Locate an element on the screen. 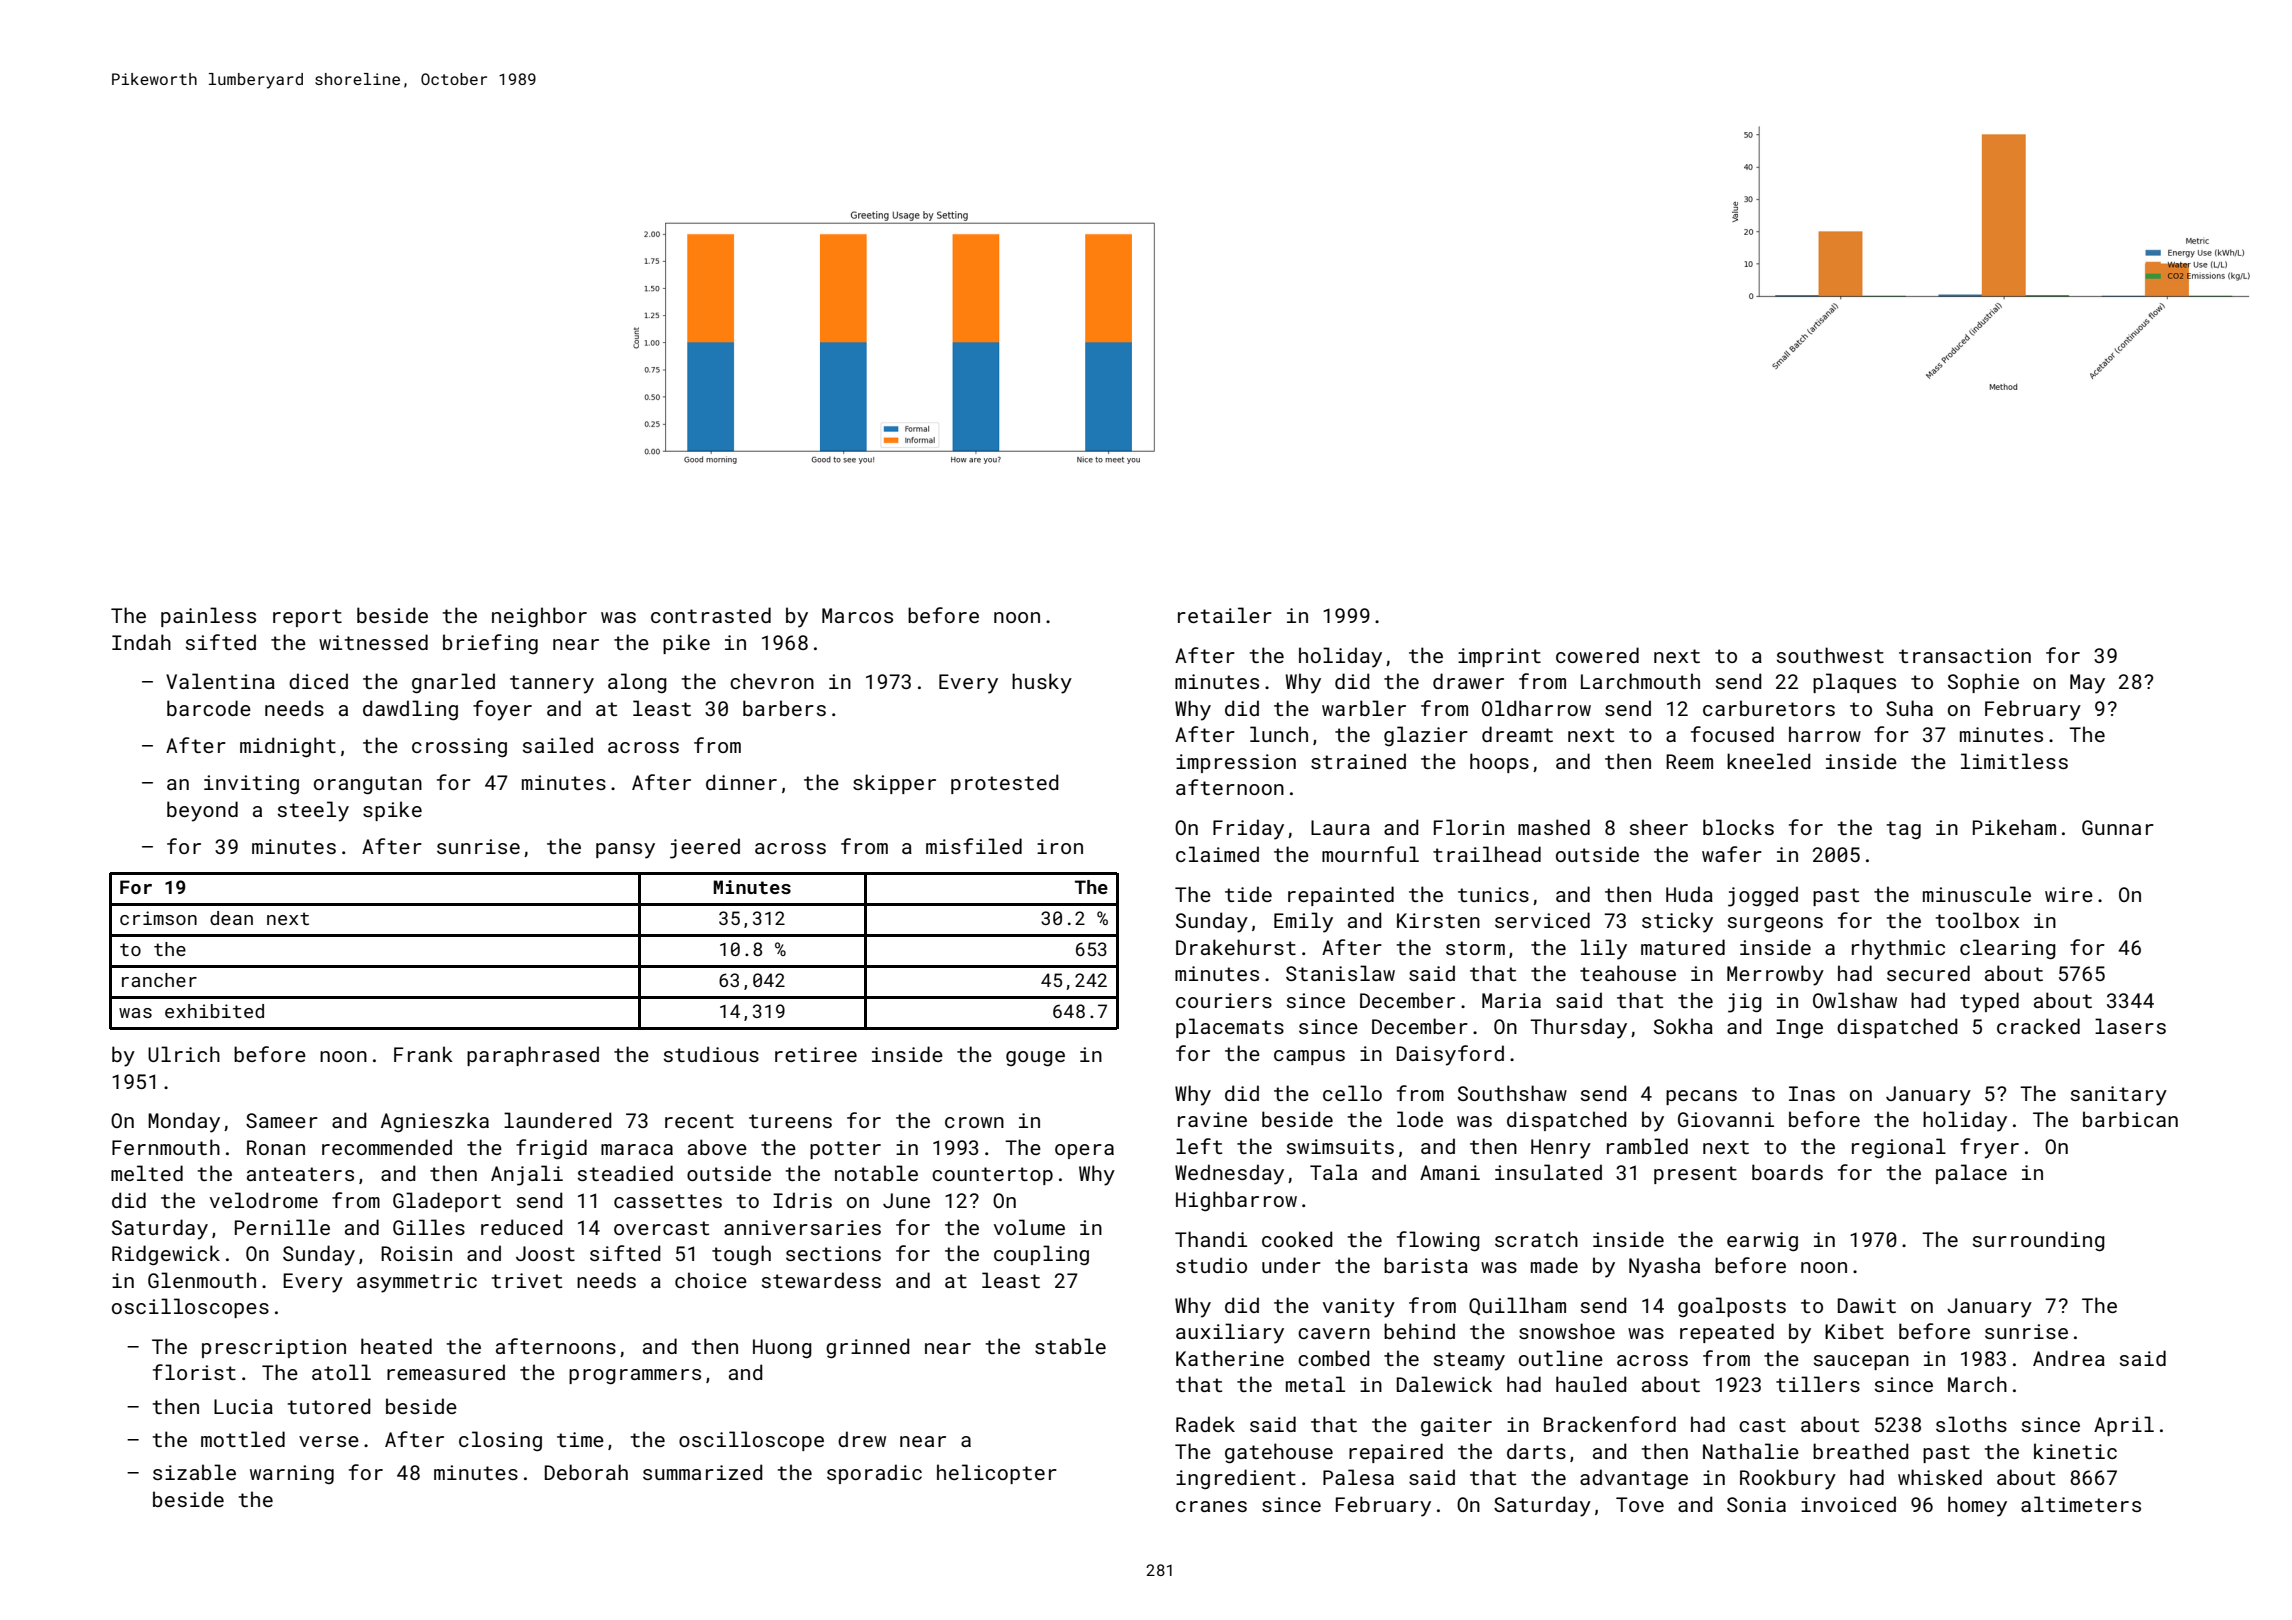 Image resolution: width=2292 pixels, height=1620 pixels. barcode is located at coordinates (209, 708).
